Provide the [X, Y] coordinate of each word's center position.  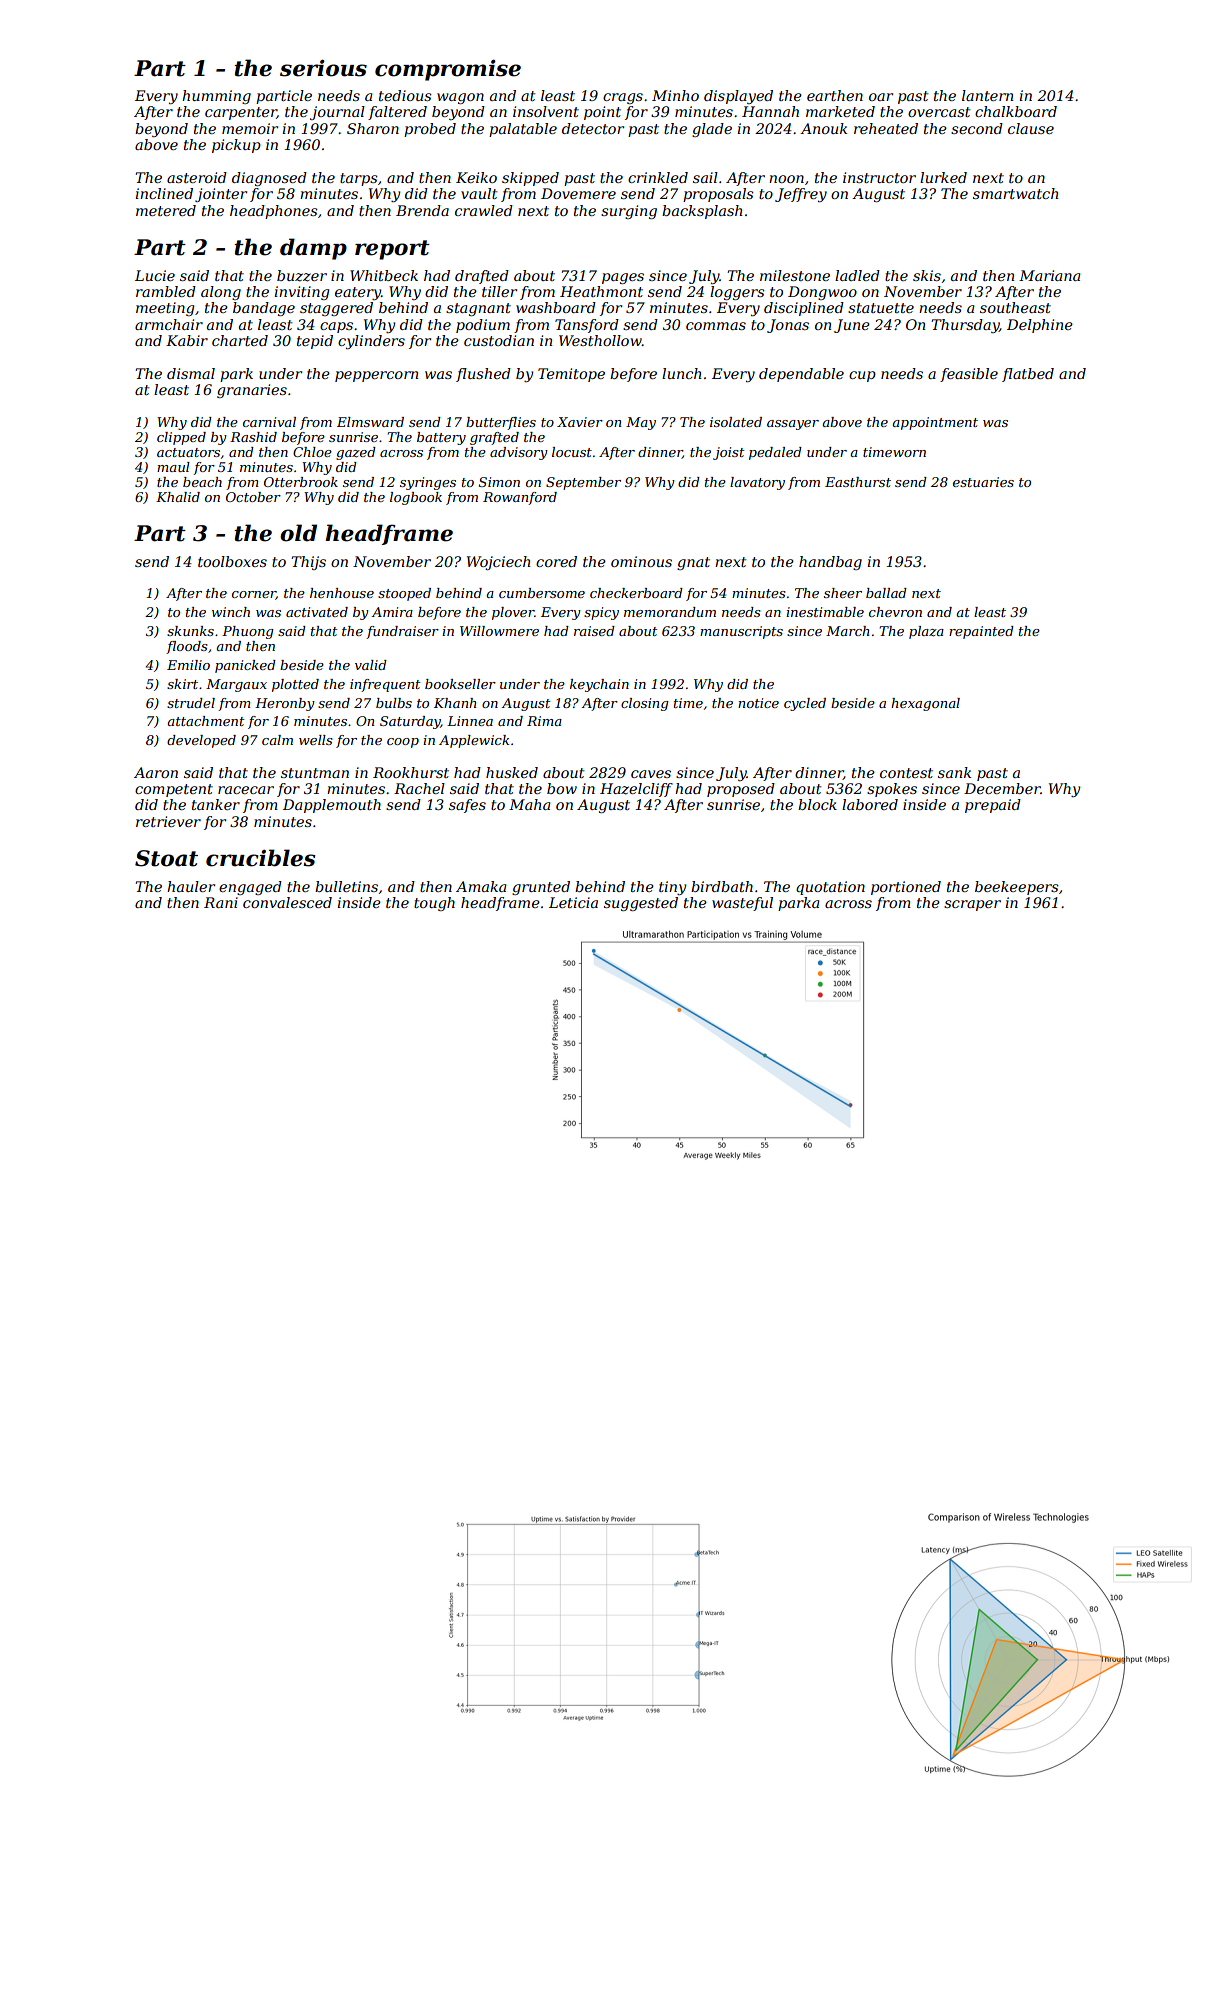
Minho [675, 95]
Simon [499, 482]
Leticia [573, 902]
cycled [805, 704]
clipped [181, 438]
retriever [168, 821]
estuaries [983, 482]
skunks [190, 631]
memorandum [670, 612]
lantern [987, 95]
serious [323, 68]
